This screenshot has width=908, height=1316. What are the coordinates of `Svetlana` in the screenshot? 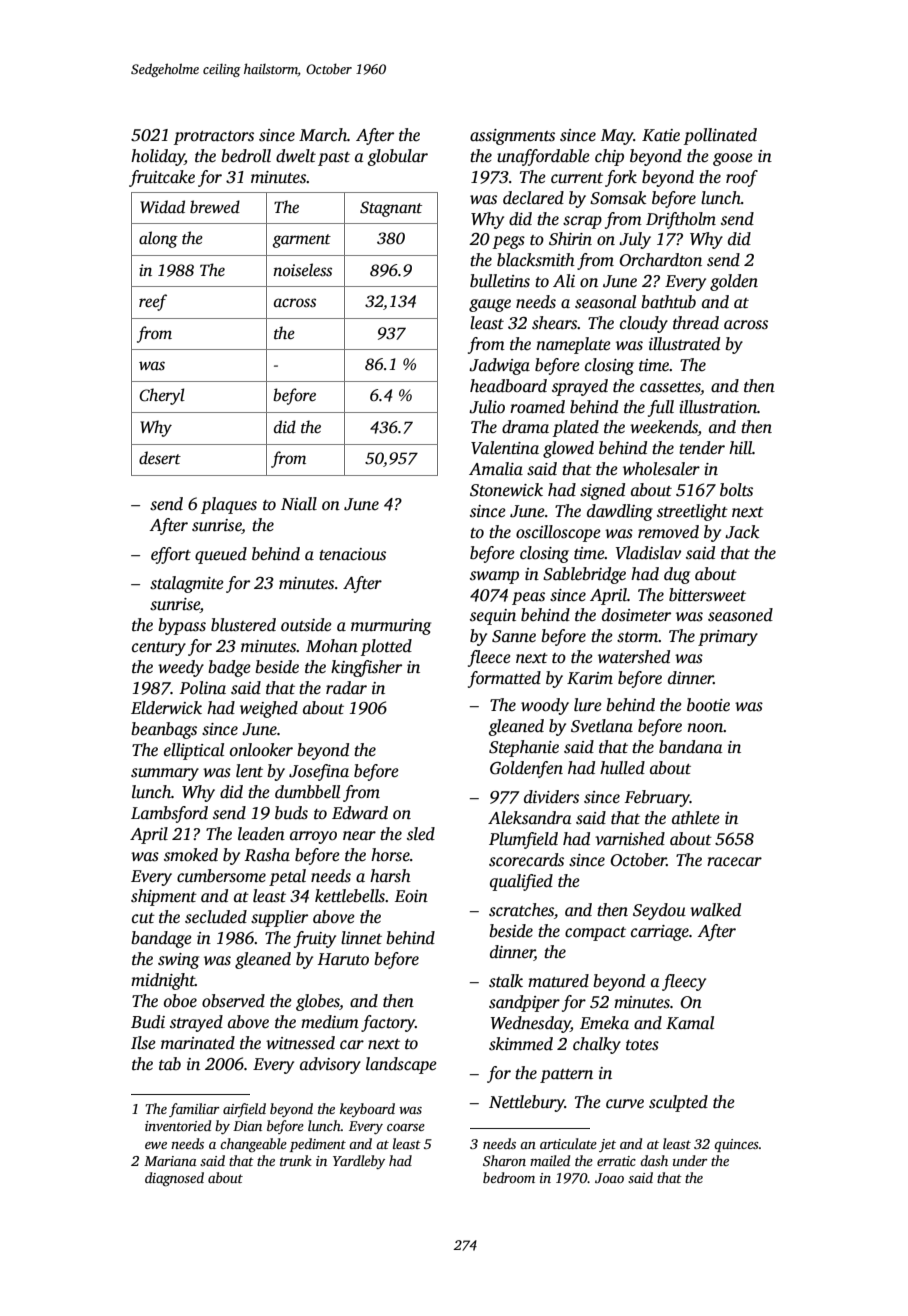 It's located at (602, 726).
